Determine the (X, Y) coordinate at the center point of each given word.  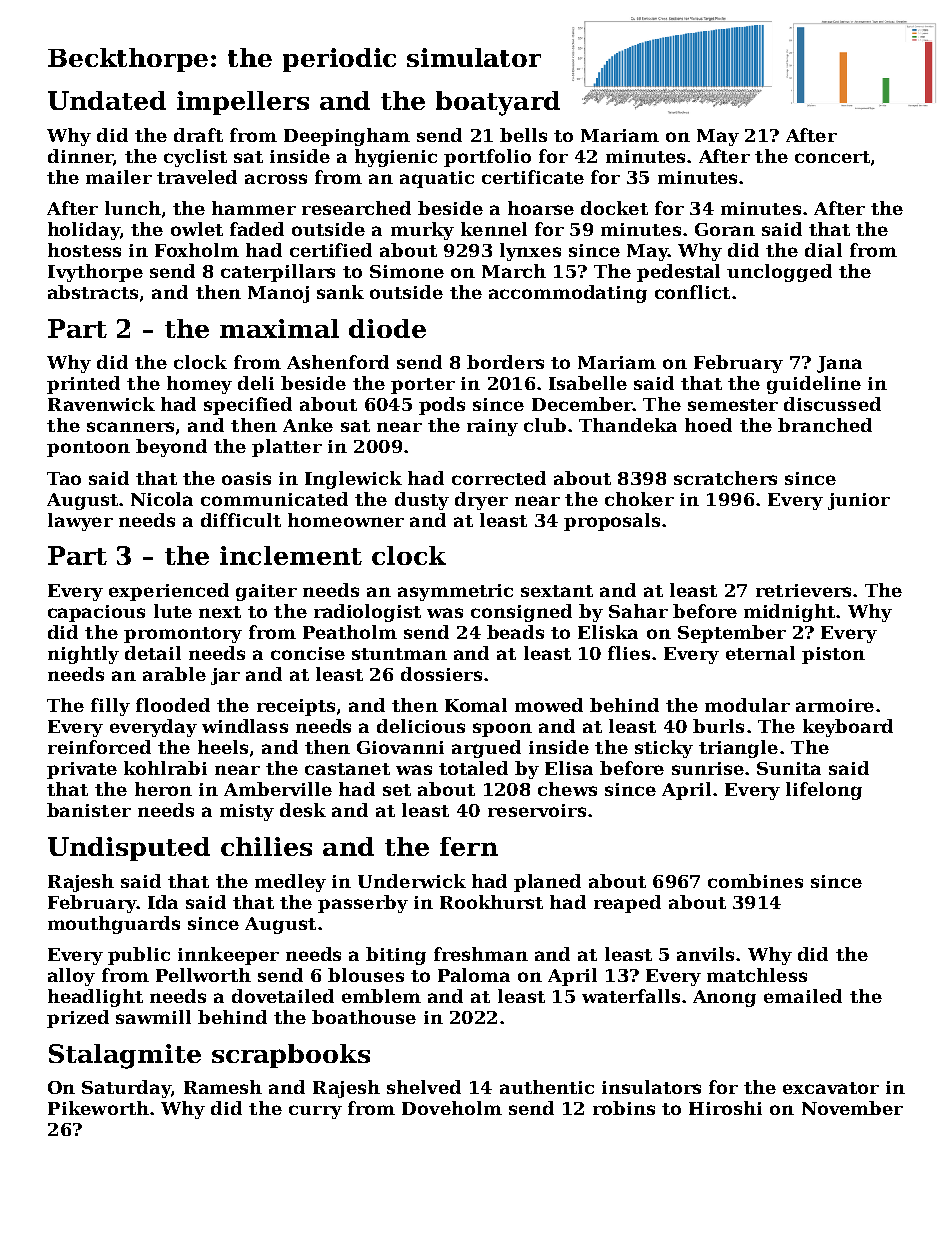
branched (825, 425)
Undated (107, 100)
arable (174, 674)
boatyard (498, 103)
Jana (839, 364)
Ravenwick (101, 404)
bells (523, 135)
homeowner (346, 520)
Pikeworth (98, 1108)
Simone (407, 271)
